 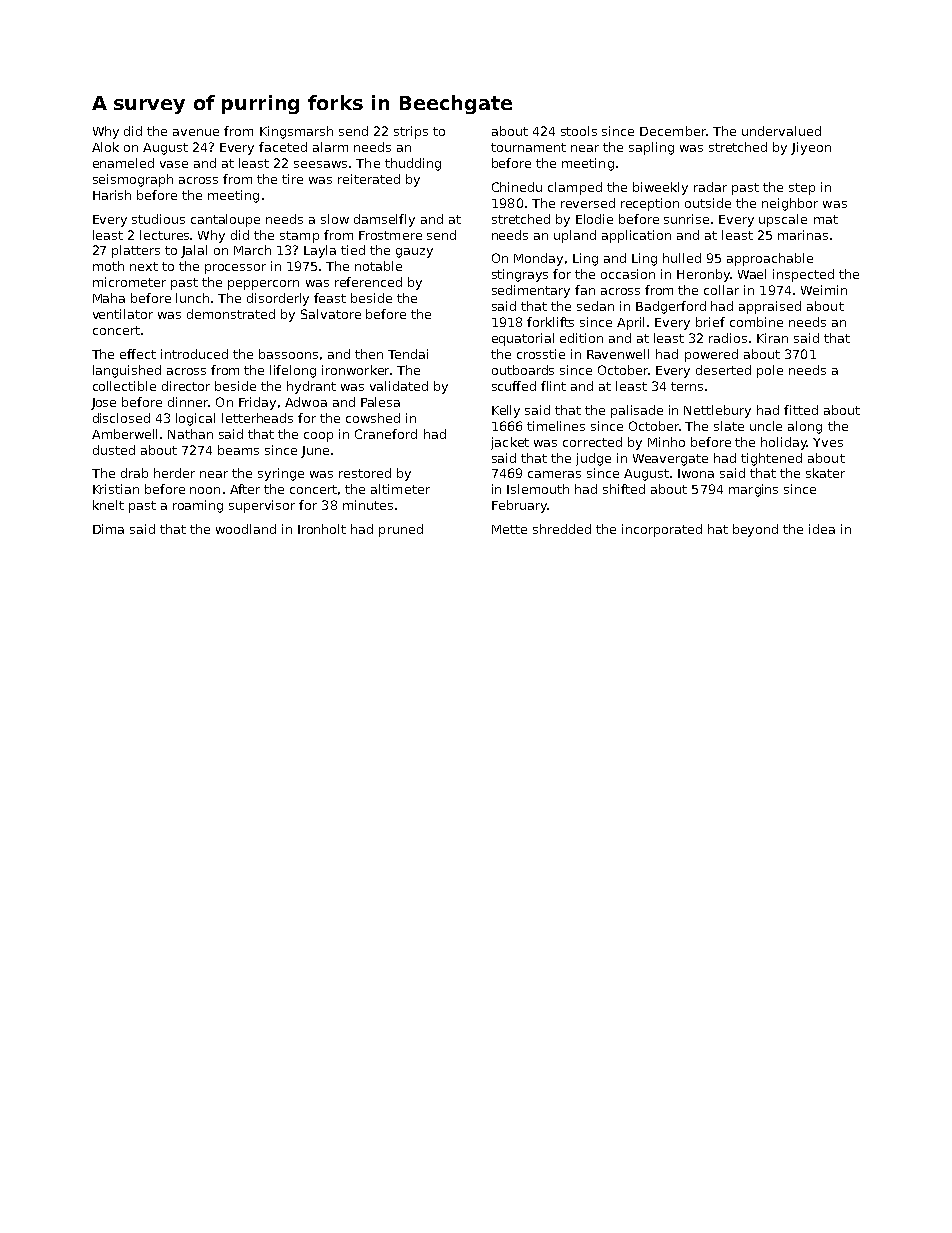 What do you see at coordinates (770, 259) in the image?
I see `approachable` at bounding box center [770, 259].
